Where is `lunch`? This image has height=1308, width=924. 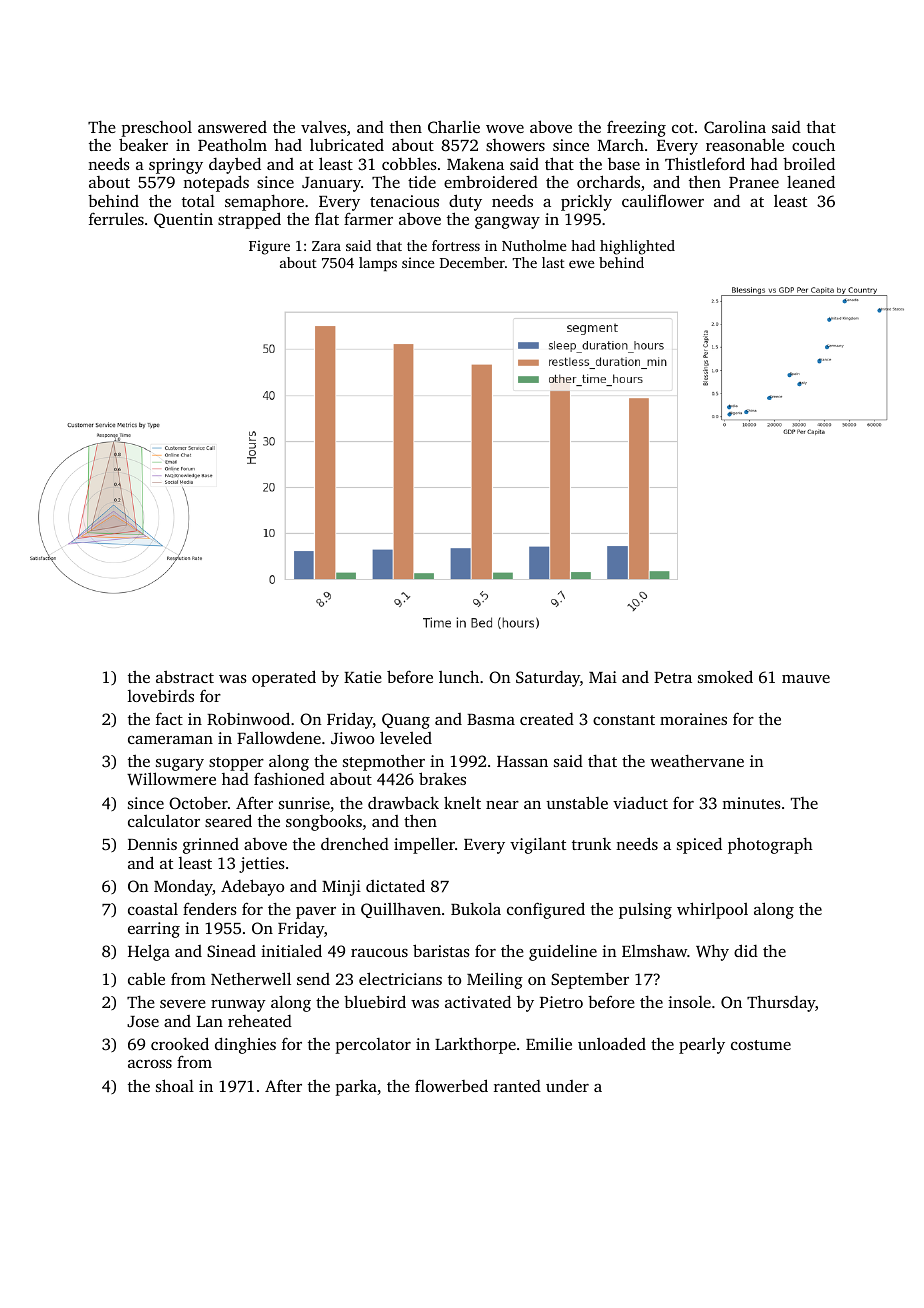
lunch is located at coordinates (459, 676).
